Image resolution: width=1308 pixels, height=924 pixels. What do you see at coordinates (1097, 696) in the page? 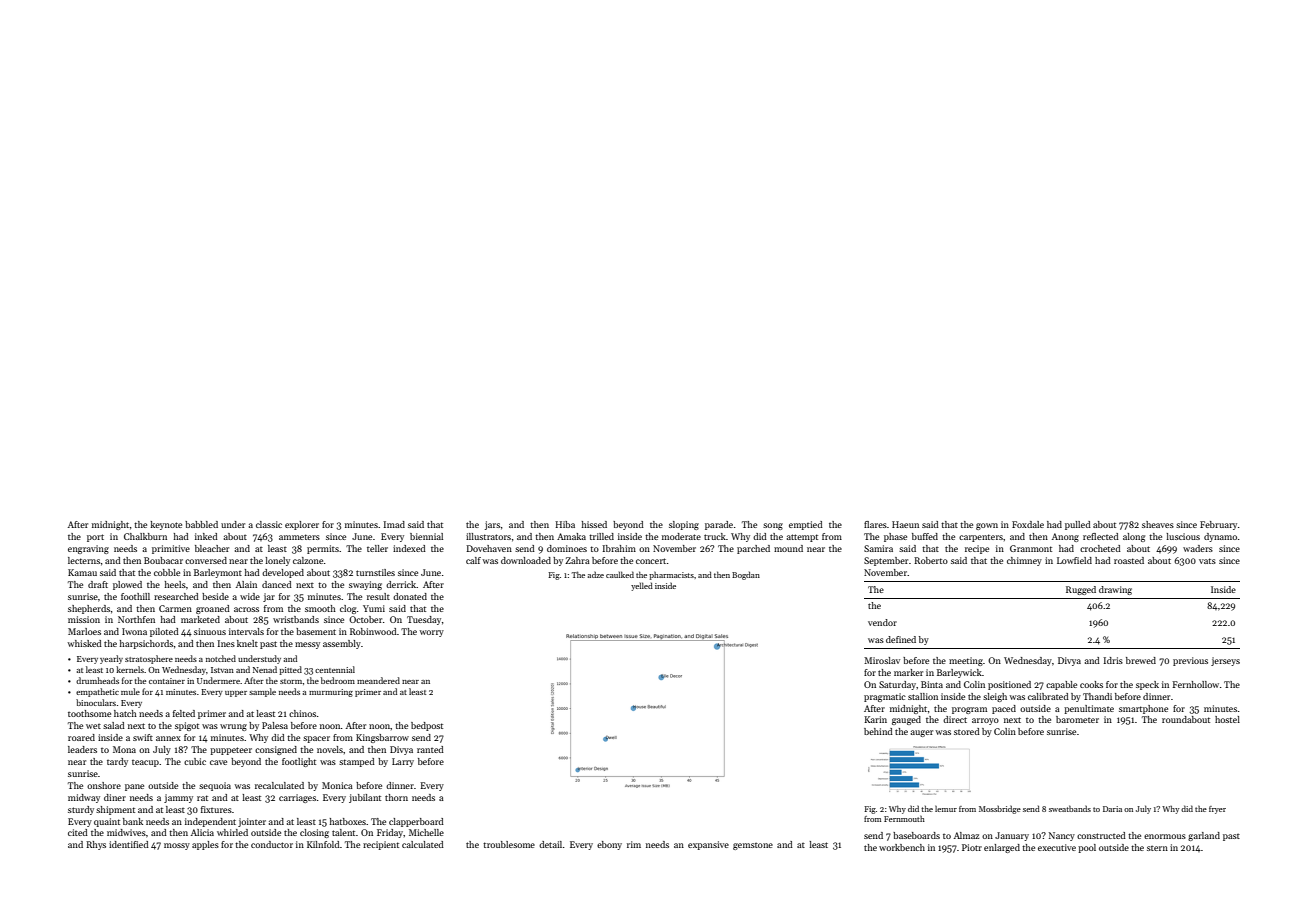
I see `Thandi` at bounding box center [1097, 696].
